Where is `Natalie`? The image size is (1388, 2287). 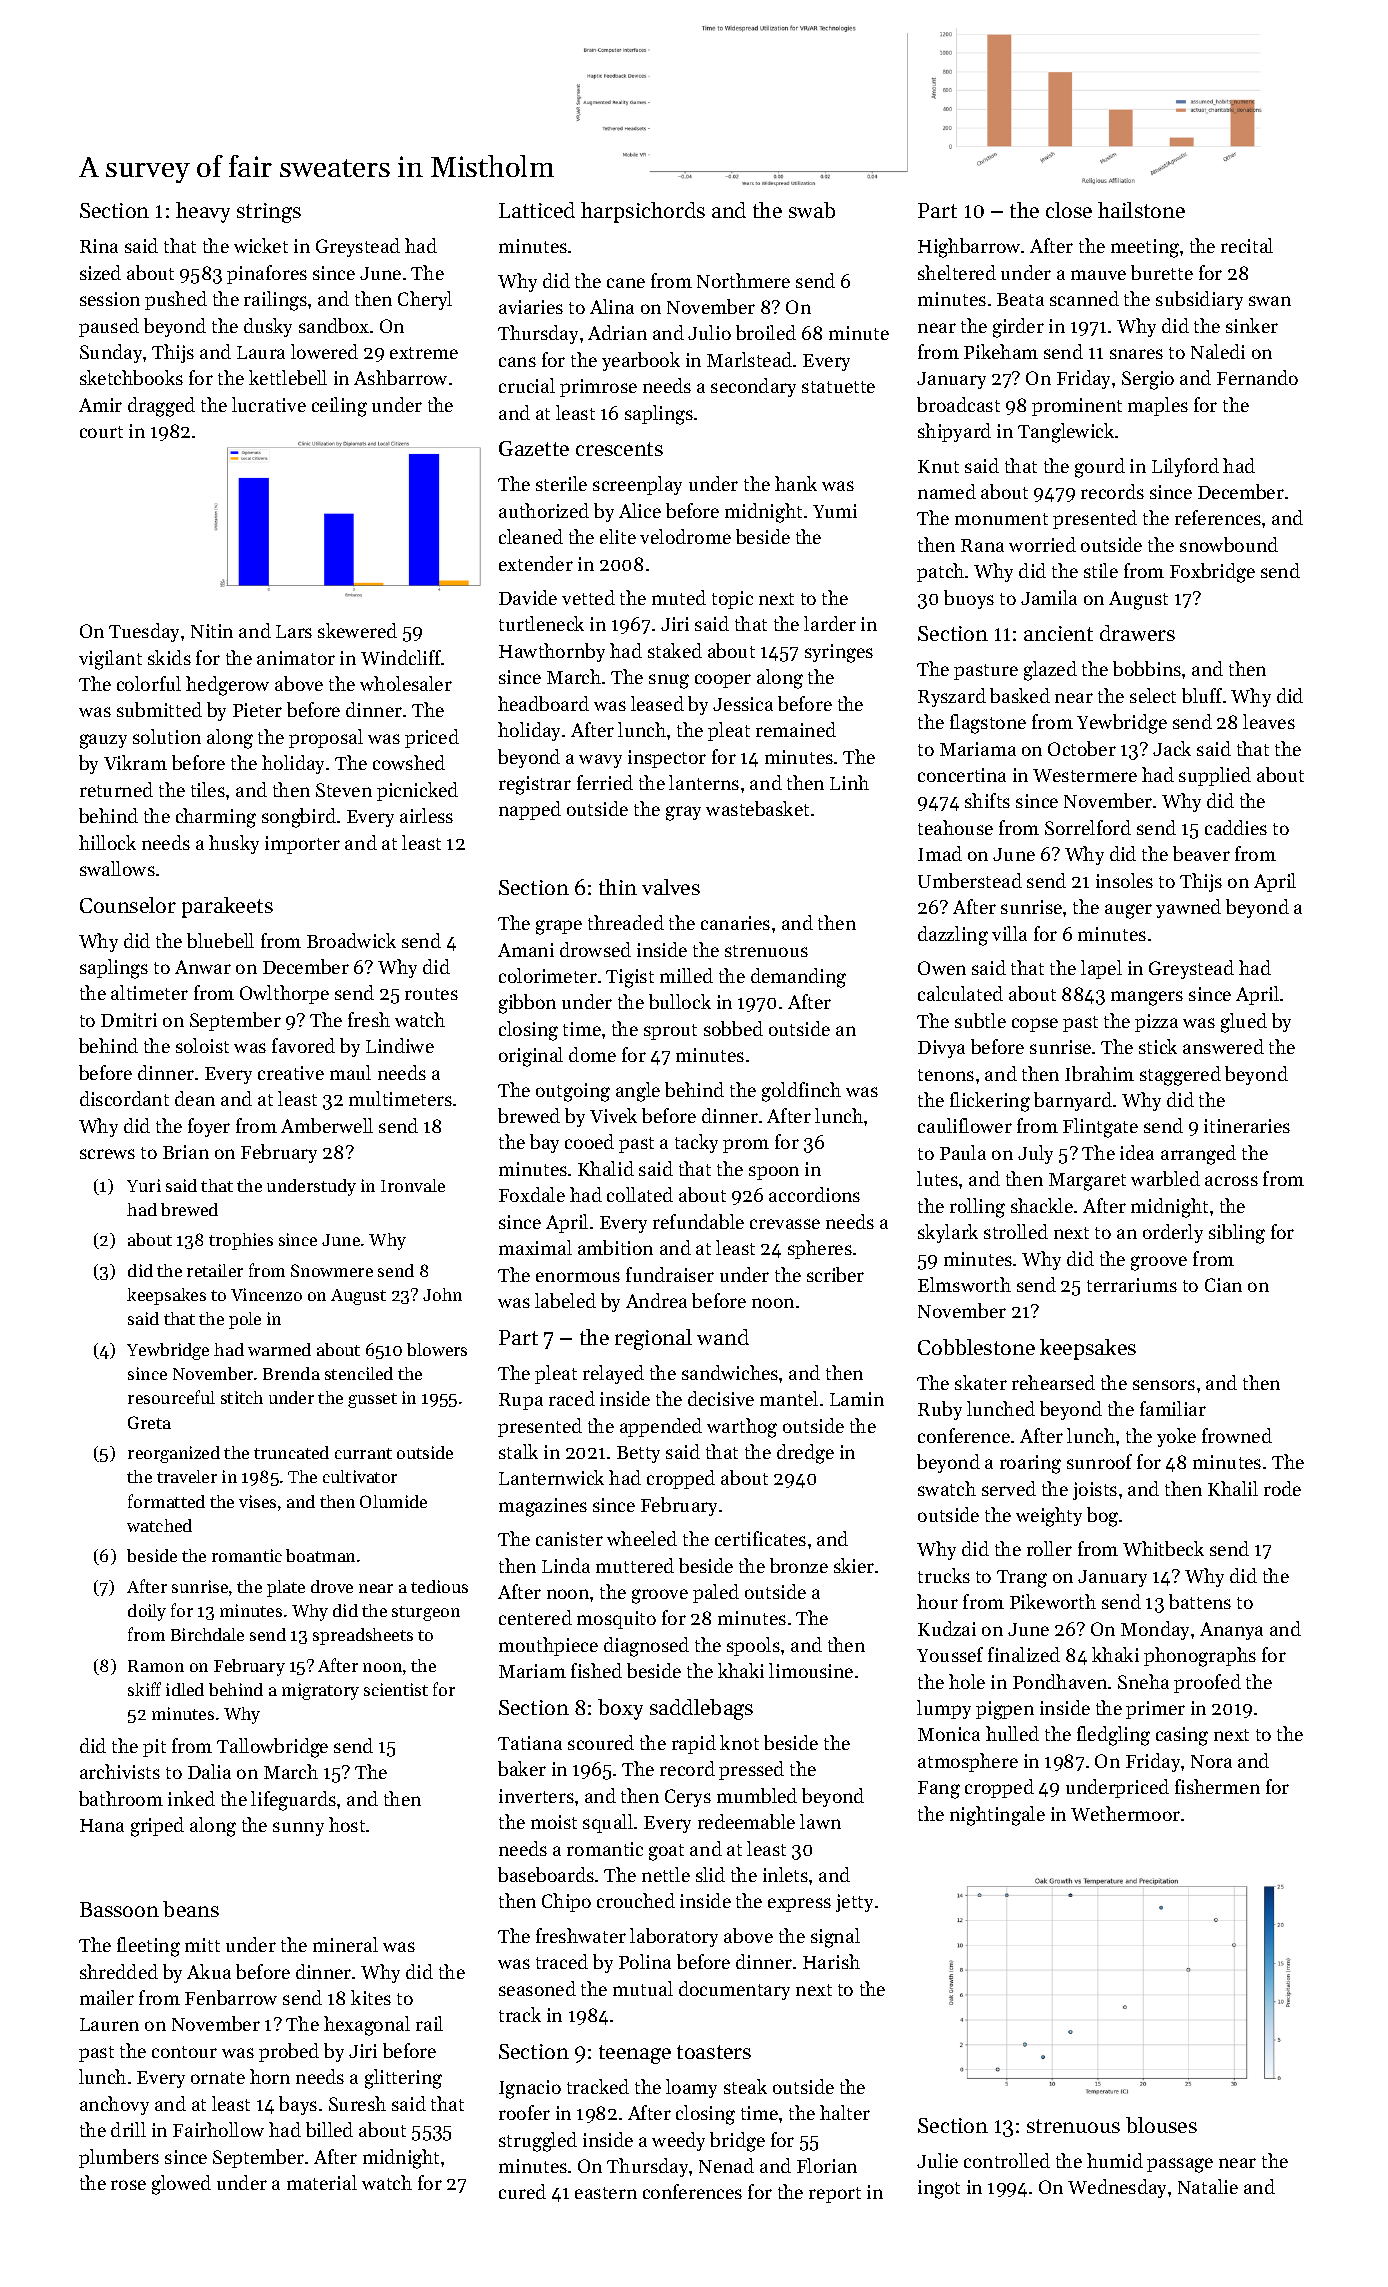
Natalie is located at coordinates (1208, 2186).
